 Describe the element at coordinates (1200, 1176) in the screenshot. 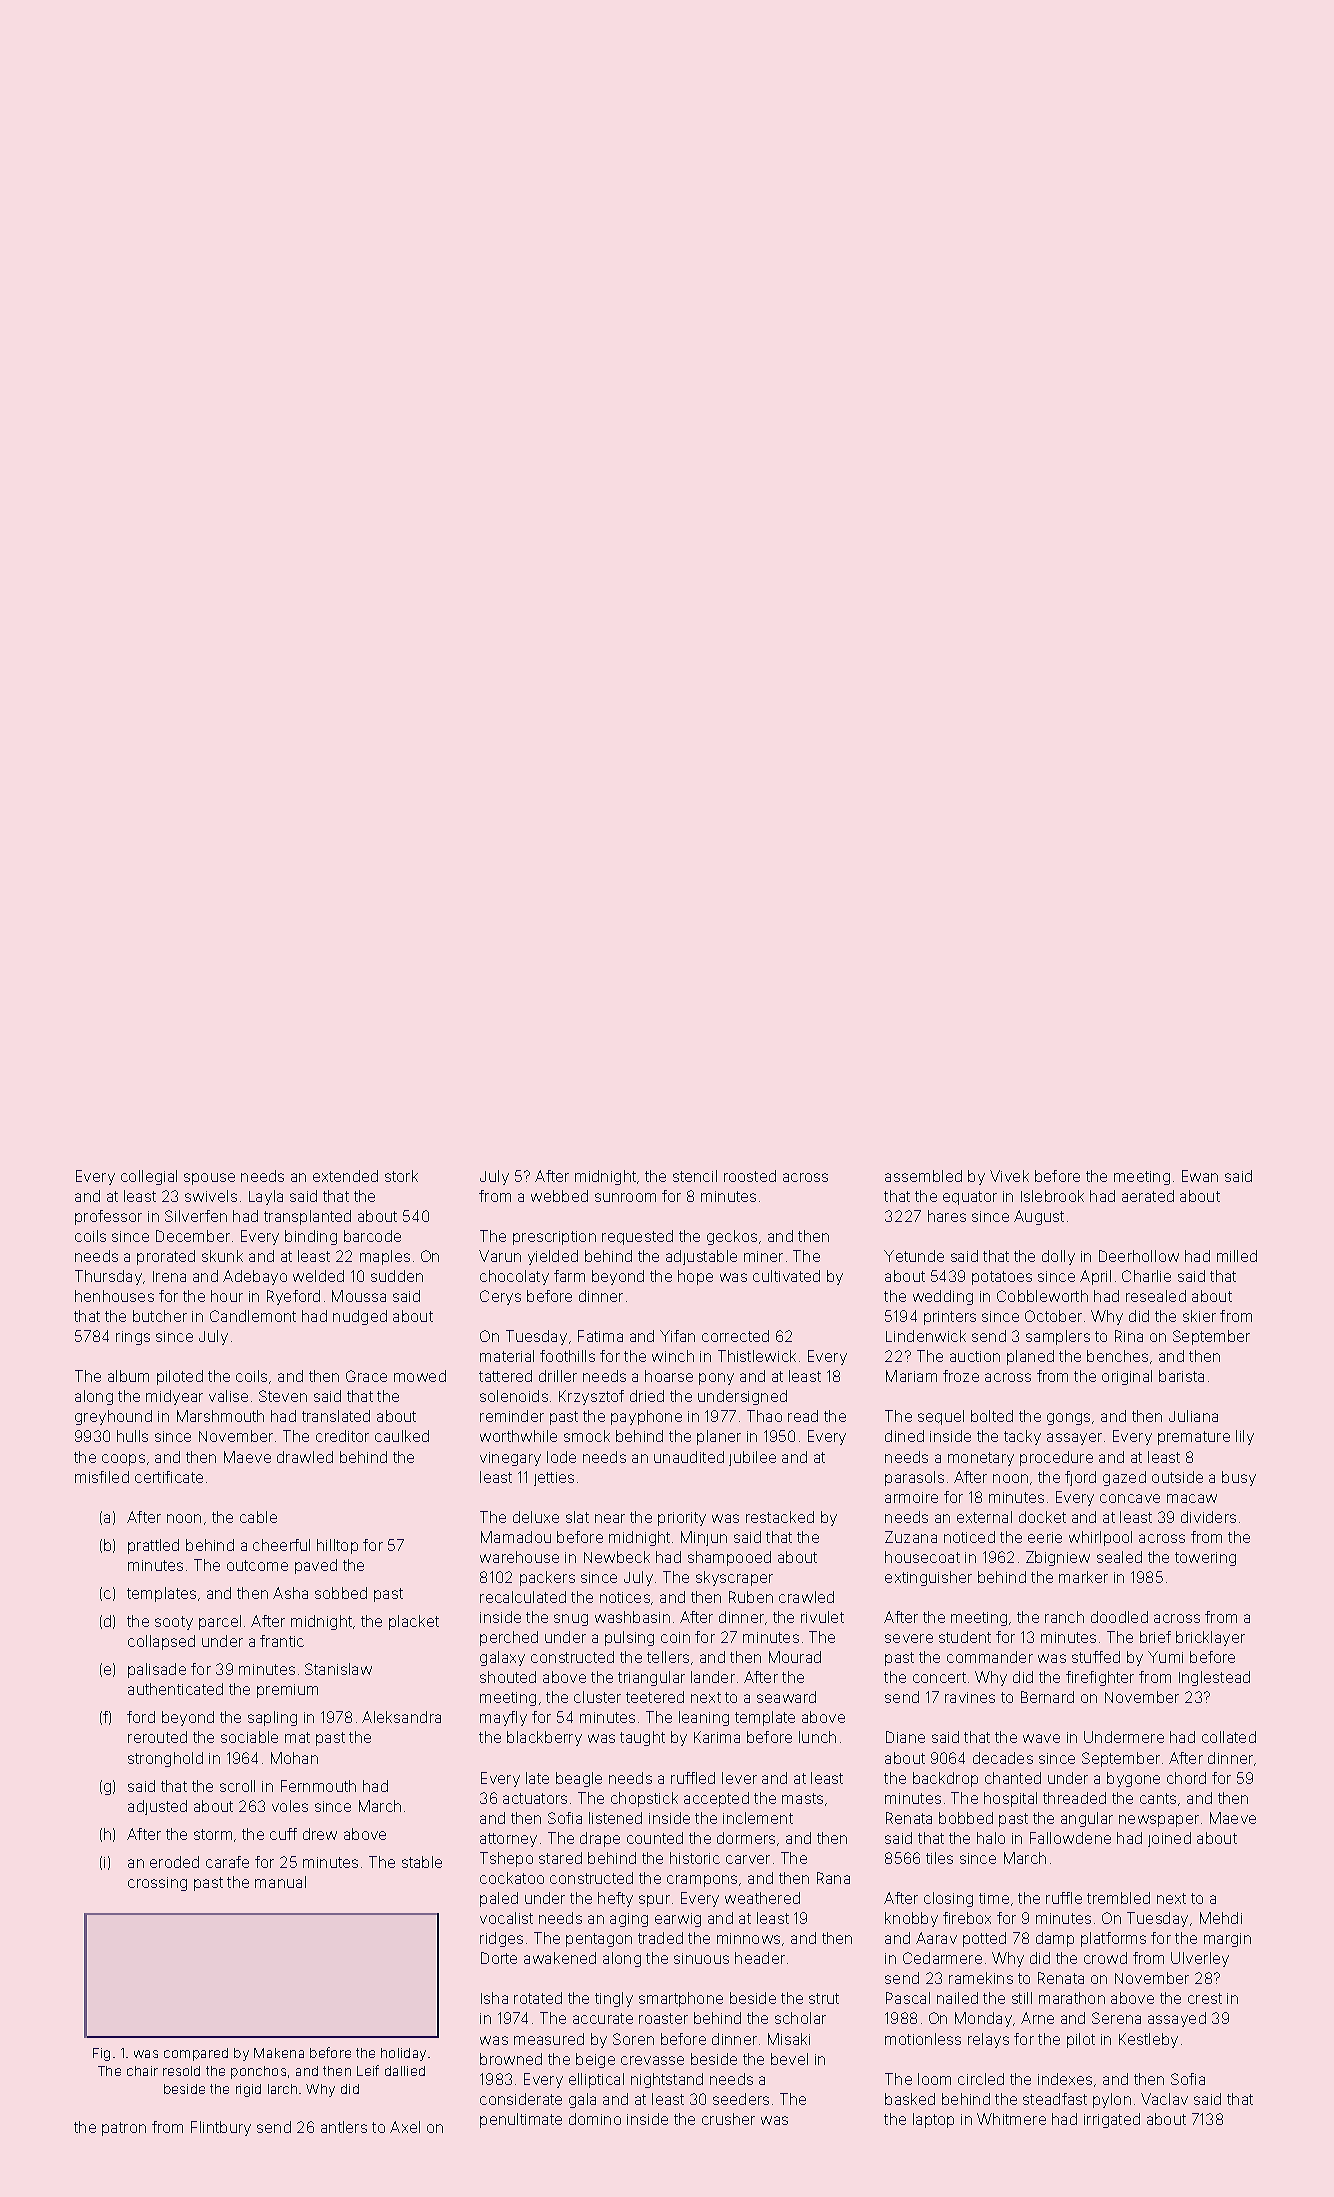

I see `Ewan` at that location.
